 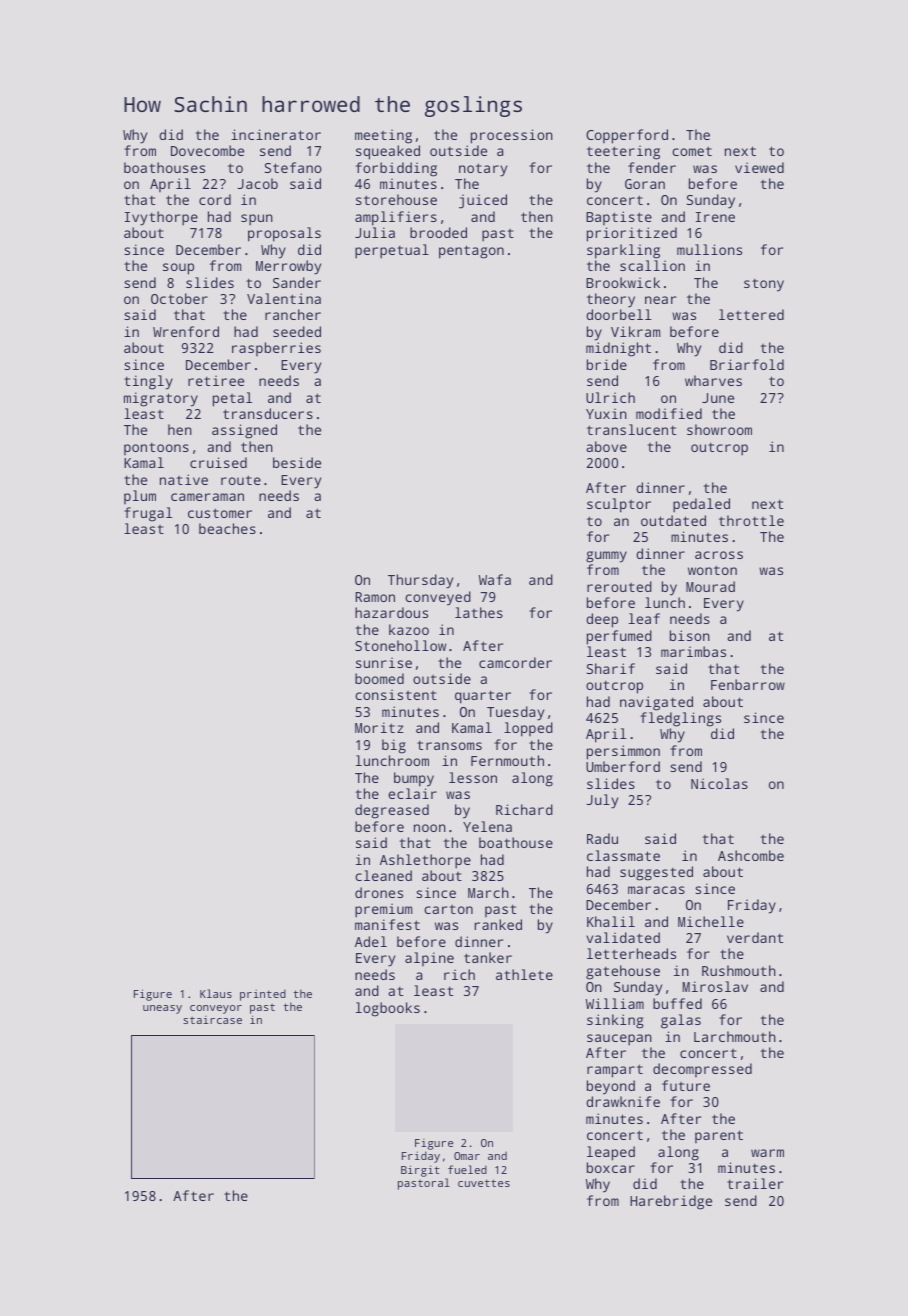 What do you see at coordinates (212, 1020) in the page?
I see `staircase` at bounding box center [212, 1020].
